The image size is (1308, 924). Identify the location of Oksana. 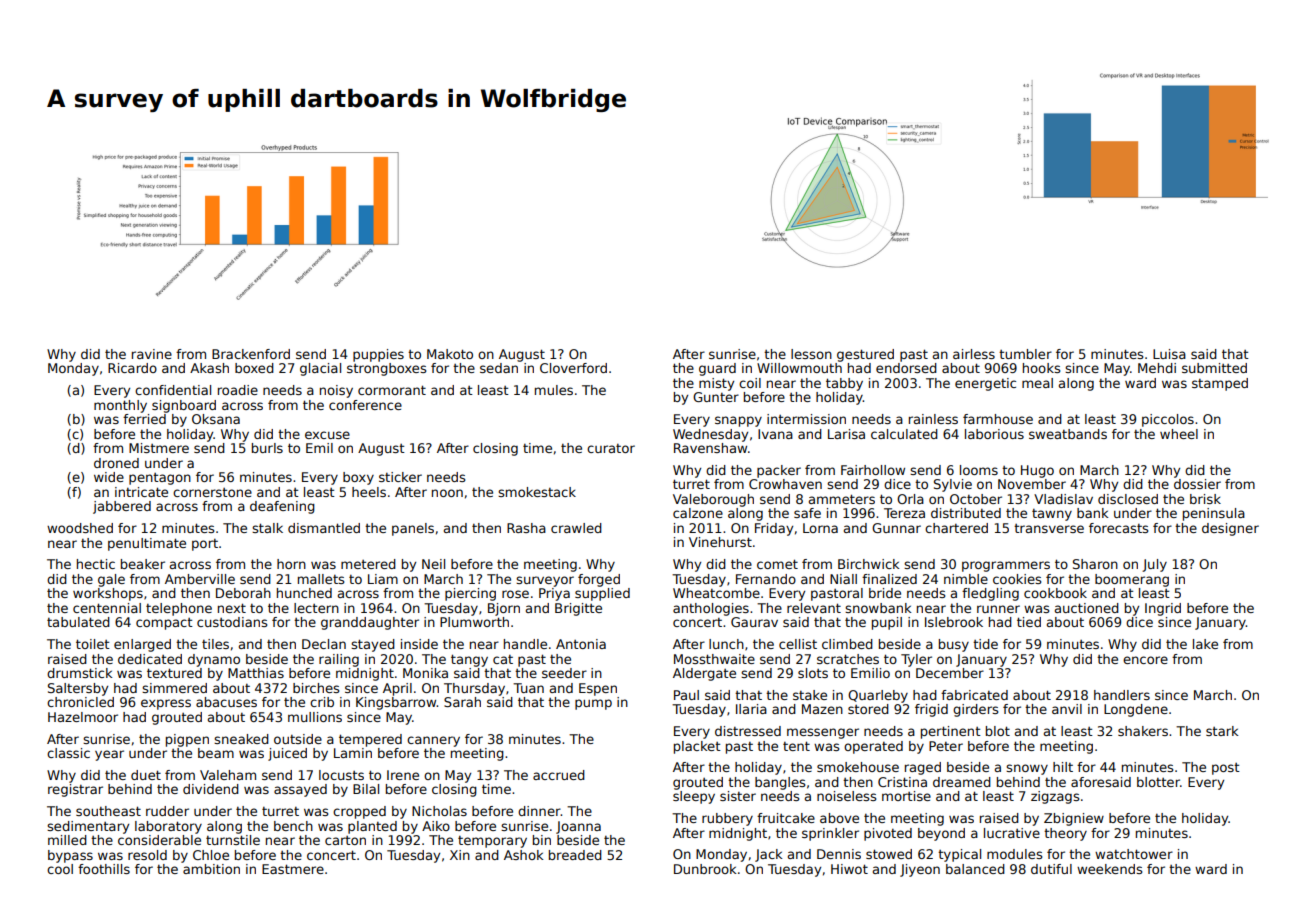
(216, 419).
